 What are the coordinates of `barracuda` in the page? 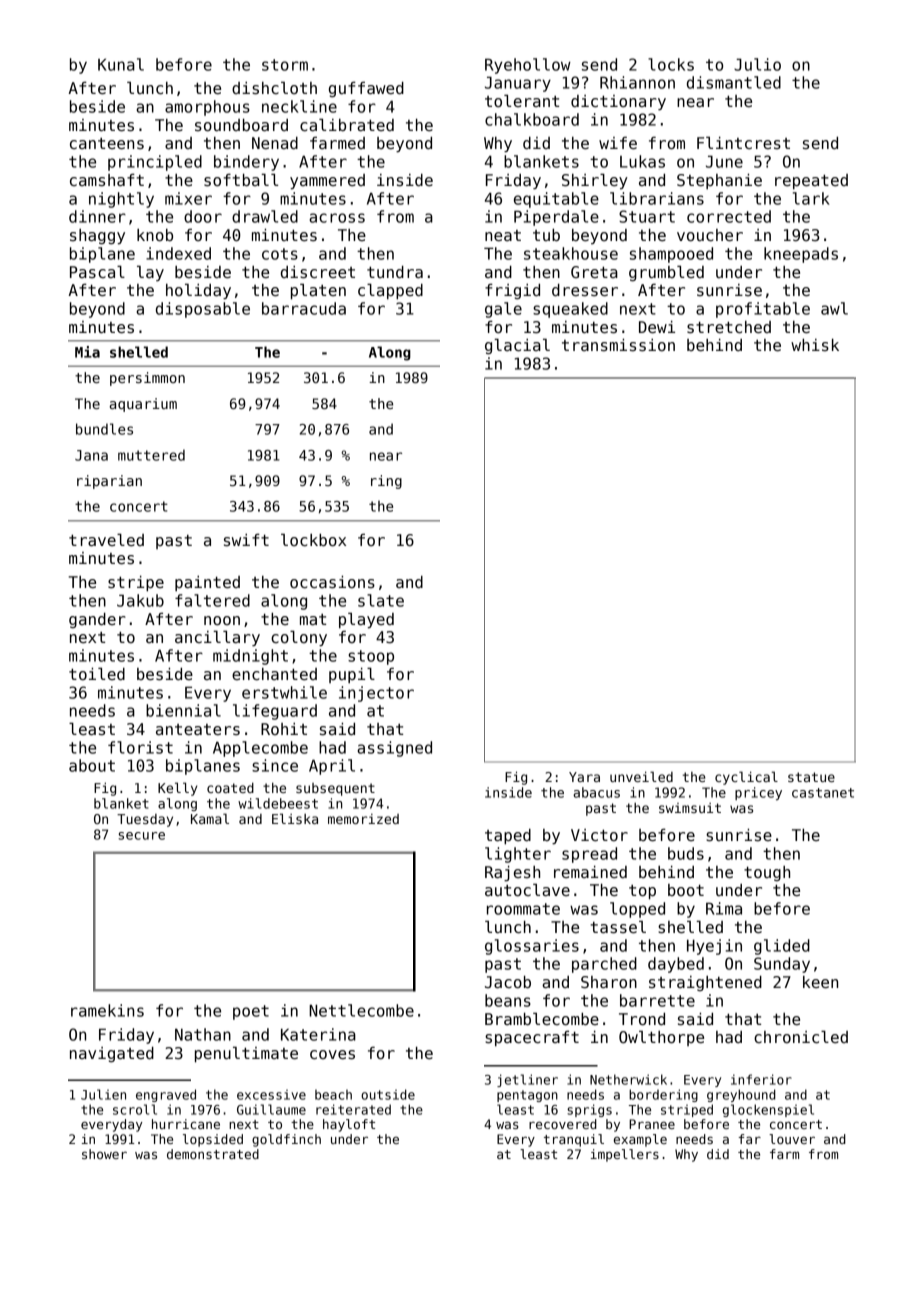 It's located at (304, 308).
